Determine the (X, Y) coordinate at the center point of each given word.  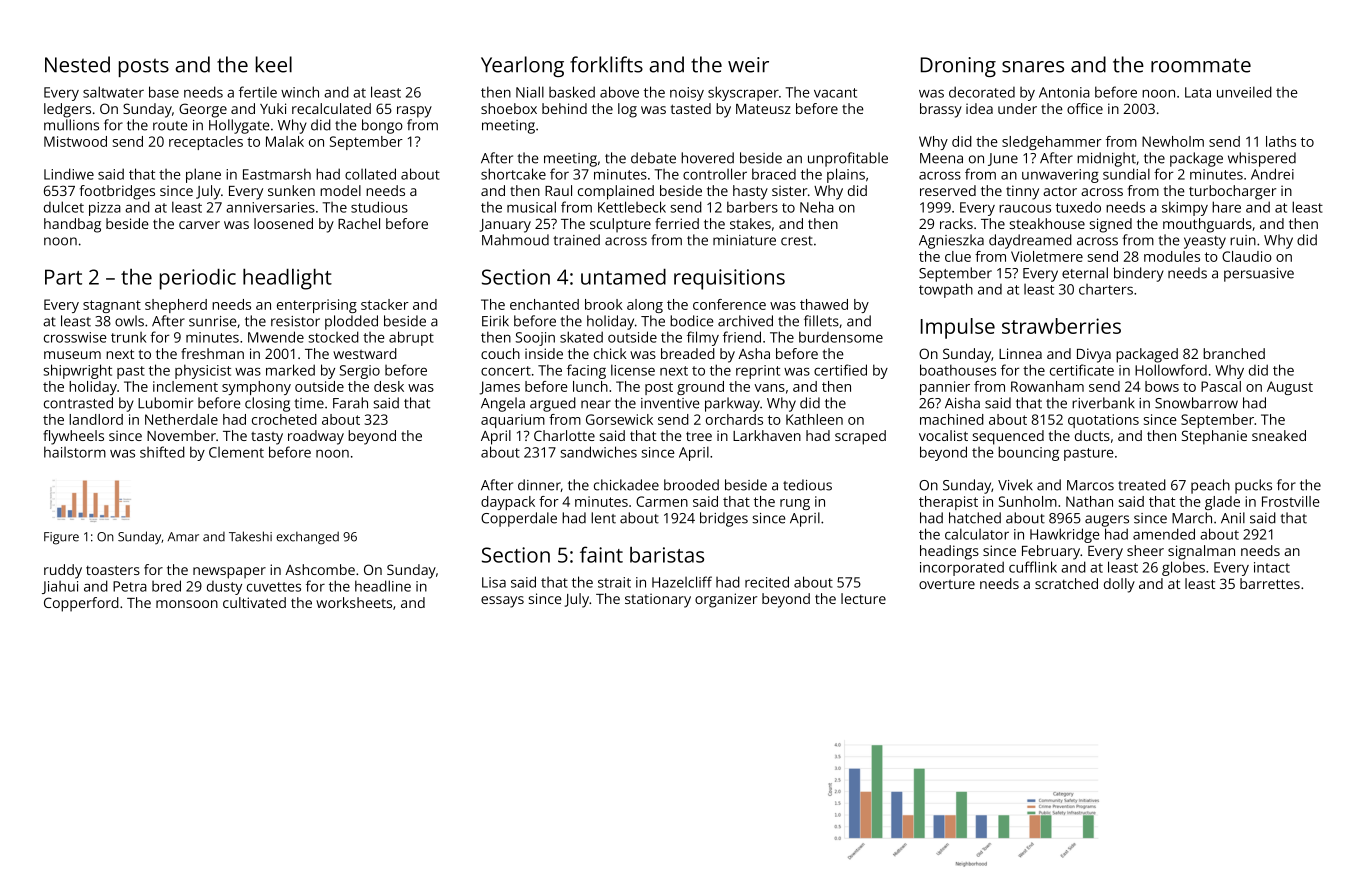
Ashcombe (320, 569)
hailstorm (75, 452)
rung (795, 504)
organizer (726, 600)
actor (1060, 191)
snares (1033, 67)
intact (1272, 567)
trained (576, 240)
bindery (1139, 274)
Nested (77, 64)
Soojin (535, 339)
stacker (385, 304)
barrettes (1270, 583)
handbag (72, 225)
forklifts (606, 64)
